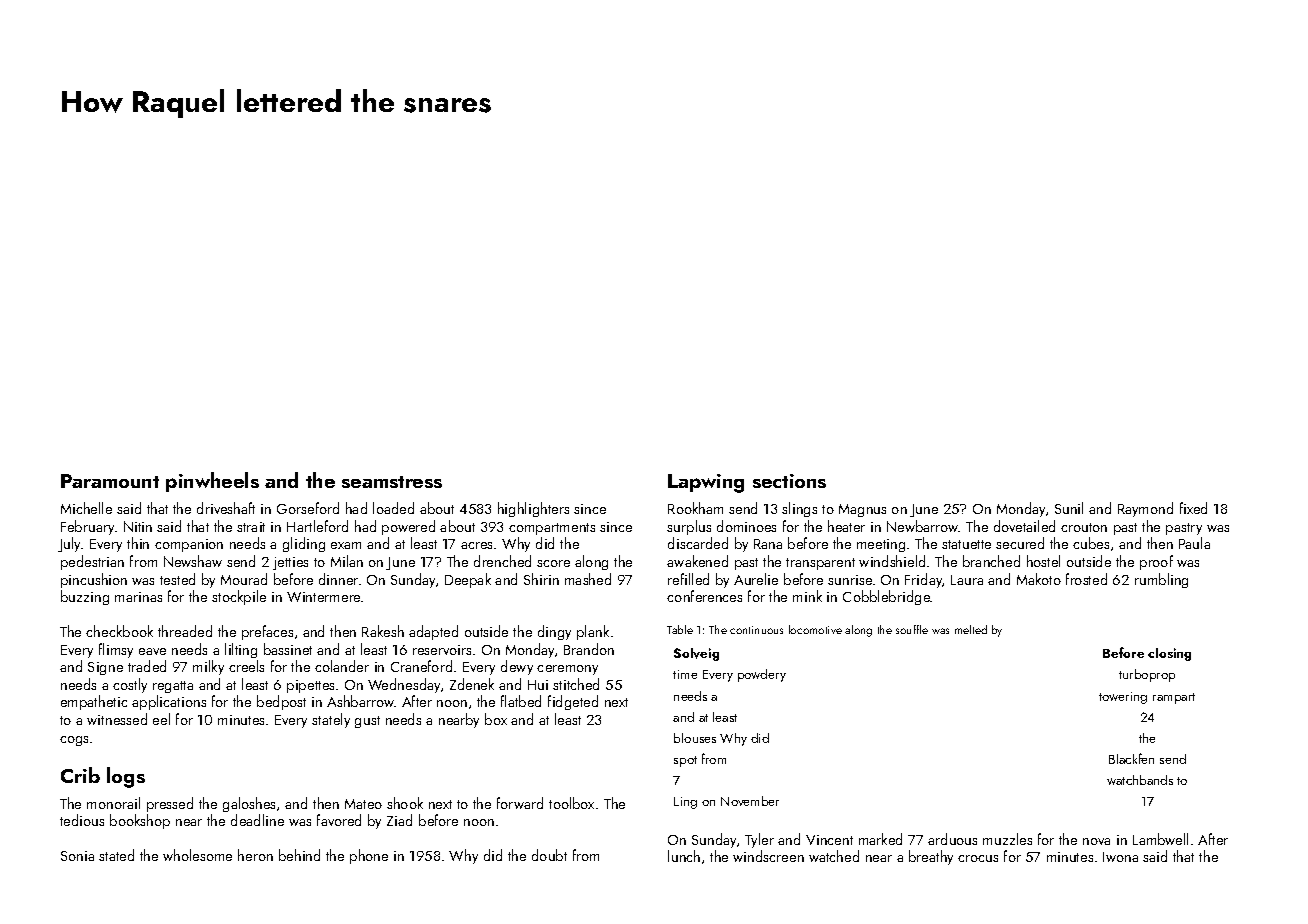 This screenshot has width=1308, height=924. I want to click on secured, so click(1020, 543).
